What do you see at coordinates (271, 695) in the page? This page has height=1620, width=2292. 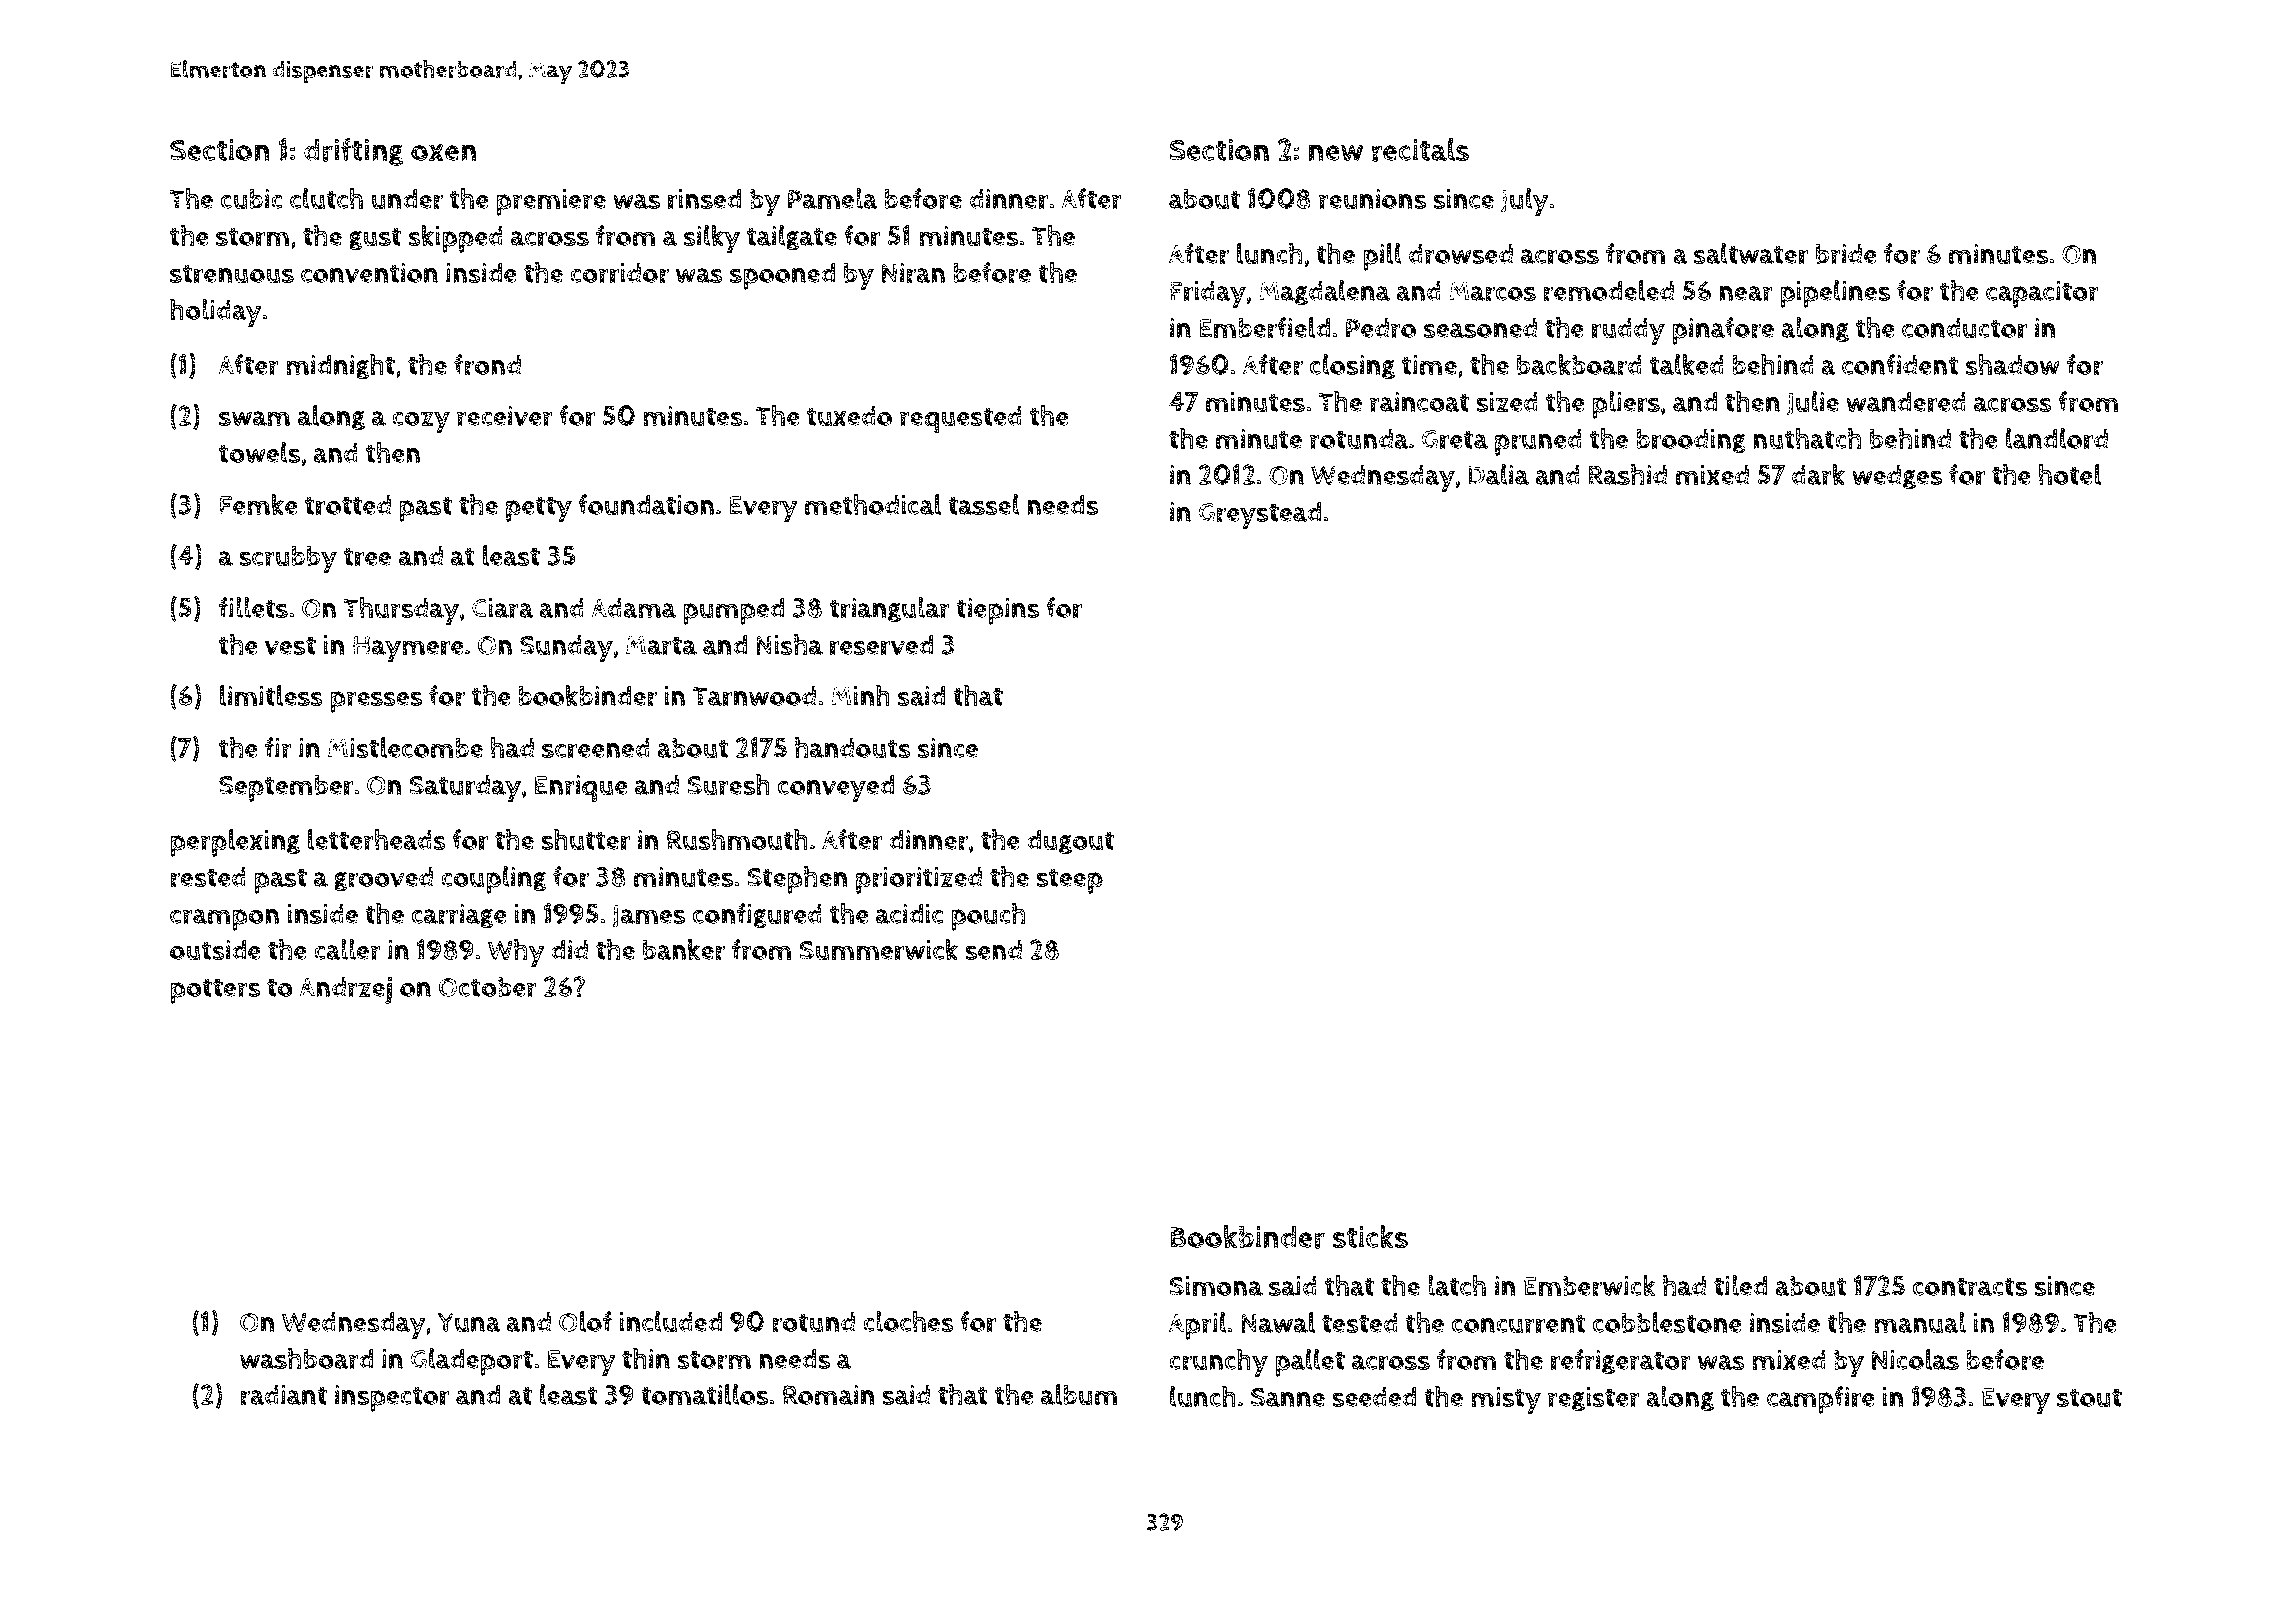 I see `limitless` at bounding box center [271, 695].
